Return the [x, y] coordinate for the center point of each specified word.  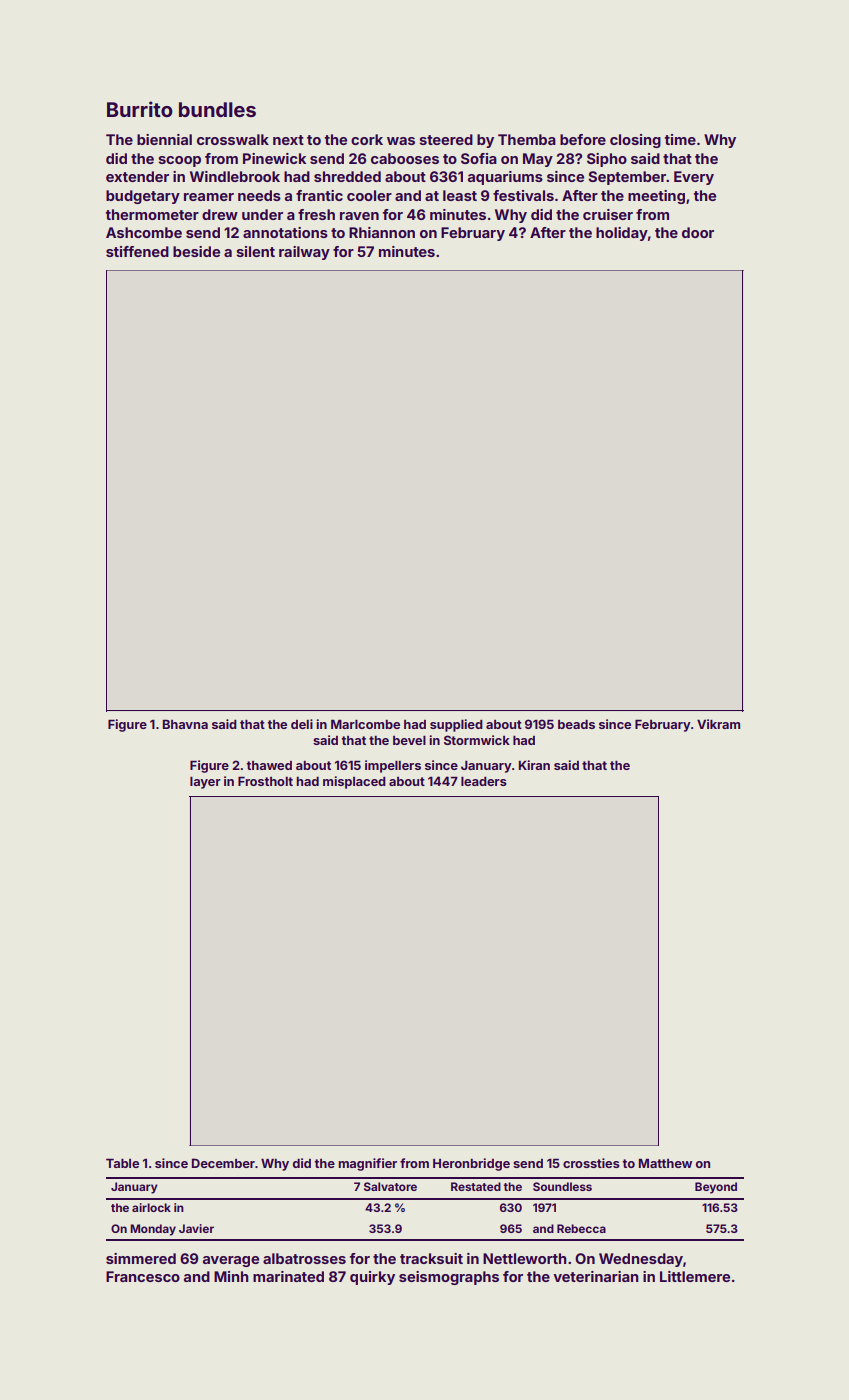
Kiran [534, 765]
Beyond [716, 1188]
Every [694, 178]
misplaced [354, 782]
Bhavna [185, 724]
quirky [372, 1278]
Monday [153, 1230]
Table [122, 1163]
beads [576, 724]
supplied [456, 725]
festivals [523, 195]
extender [137, 176]
